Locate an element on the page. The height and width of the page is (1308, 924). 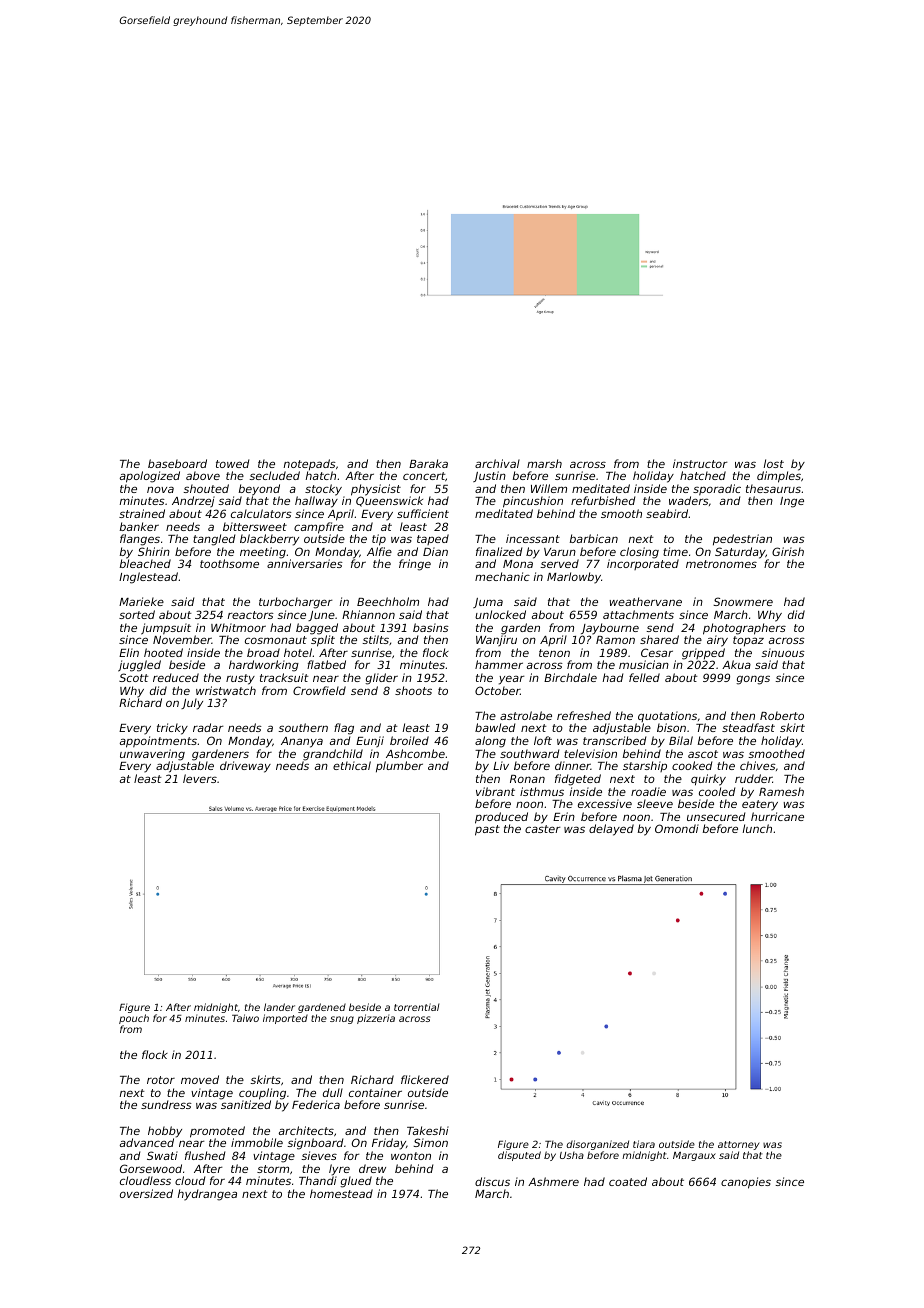
tiara is located at coordinates (644, 1144).
